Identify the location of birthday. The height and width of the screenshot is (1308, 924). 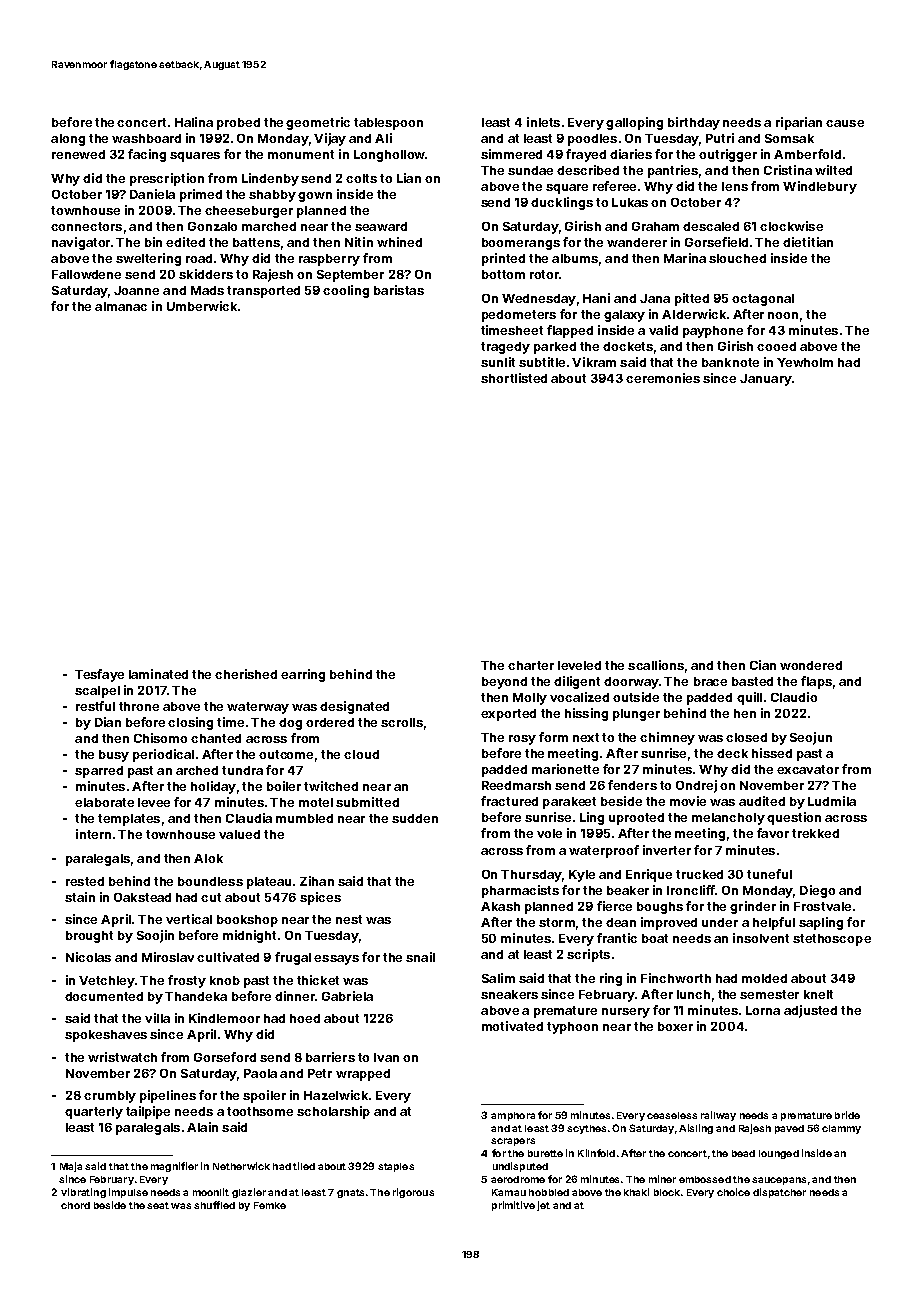
(694, 123).
